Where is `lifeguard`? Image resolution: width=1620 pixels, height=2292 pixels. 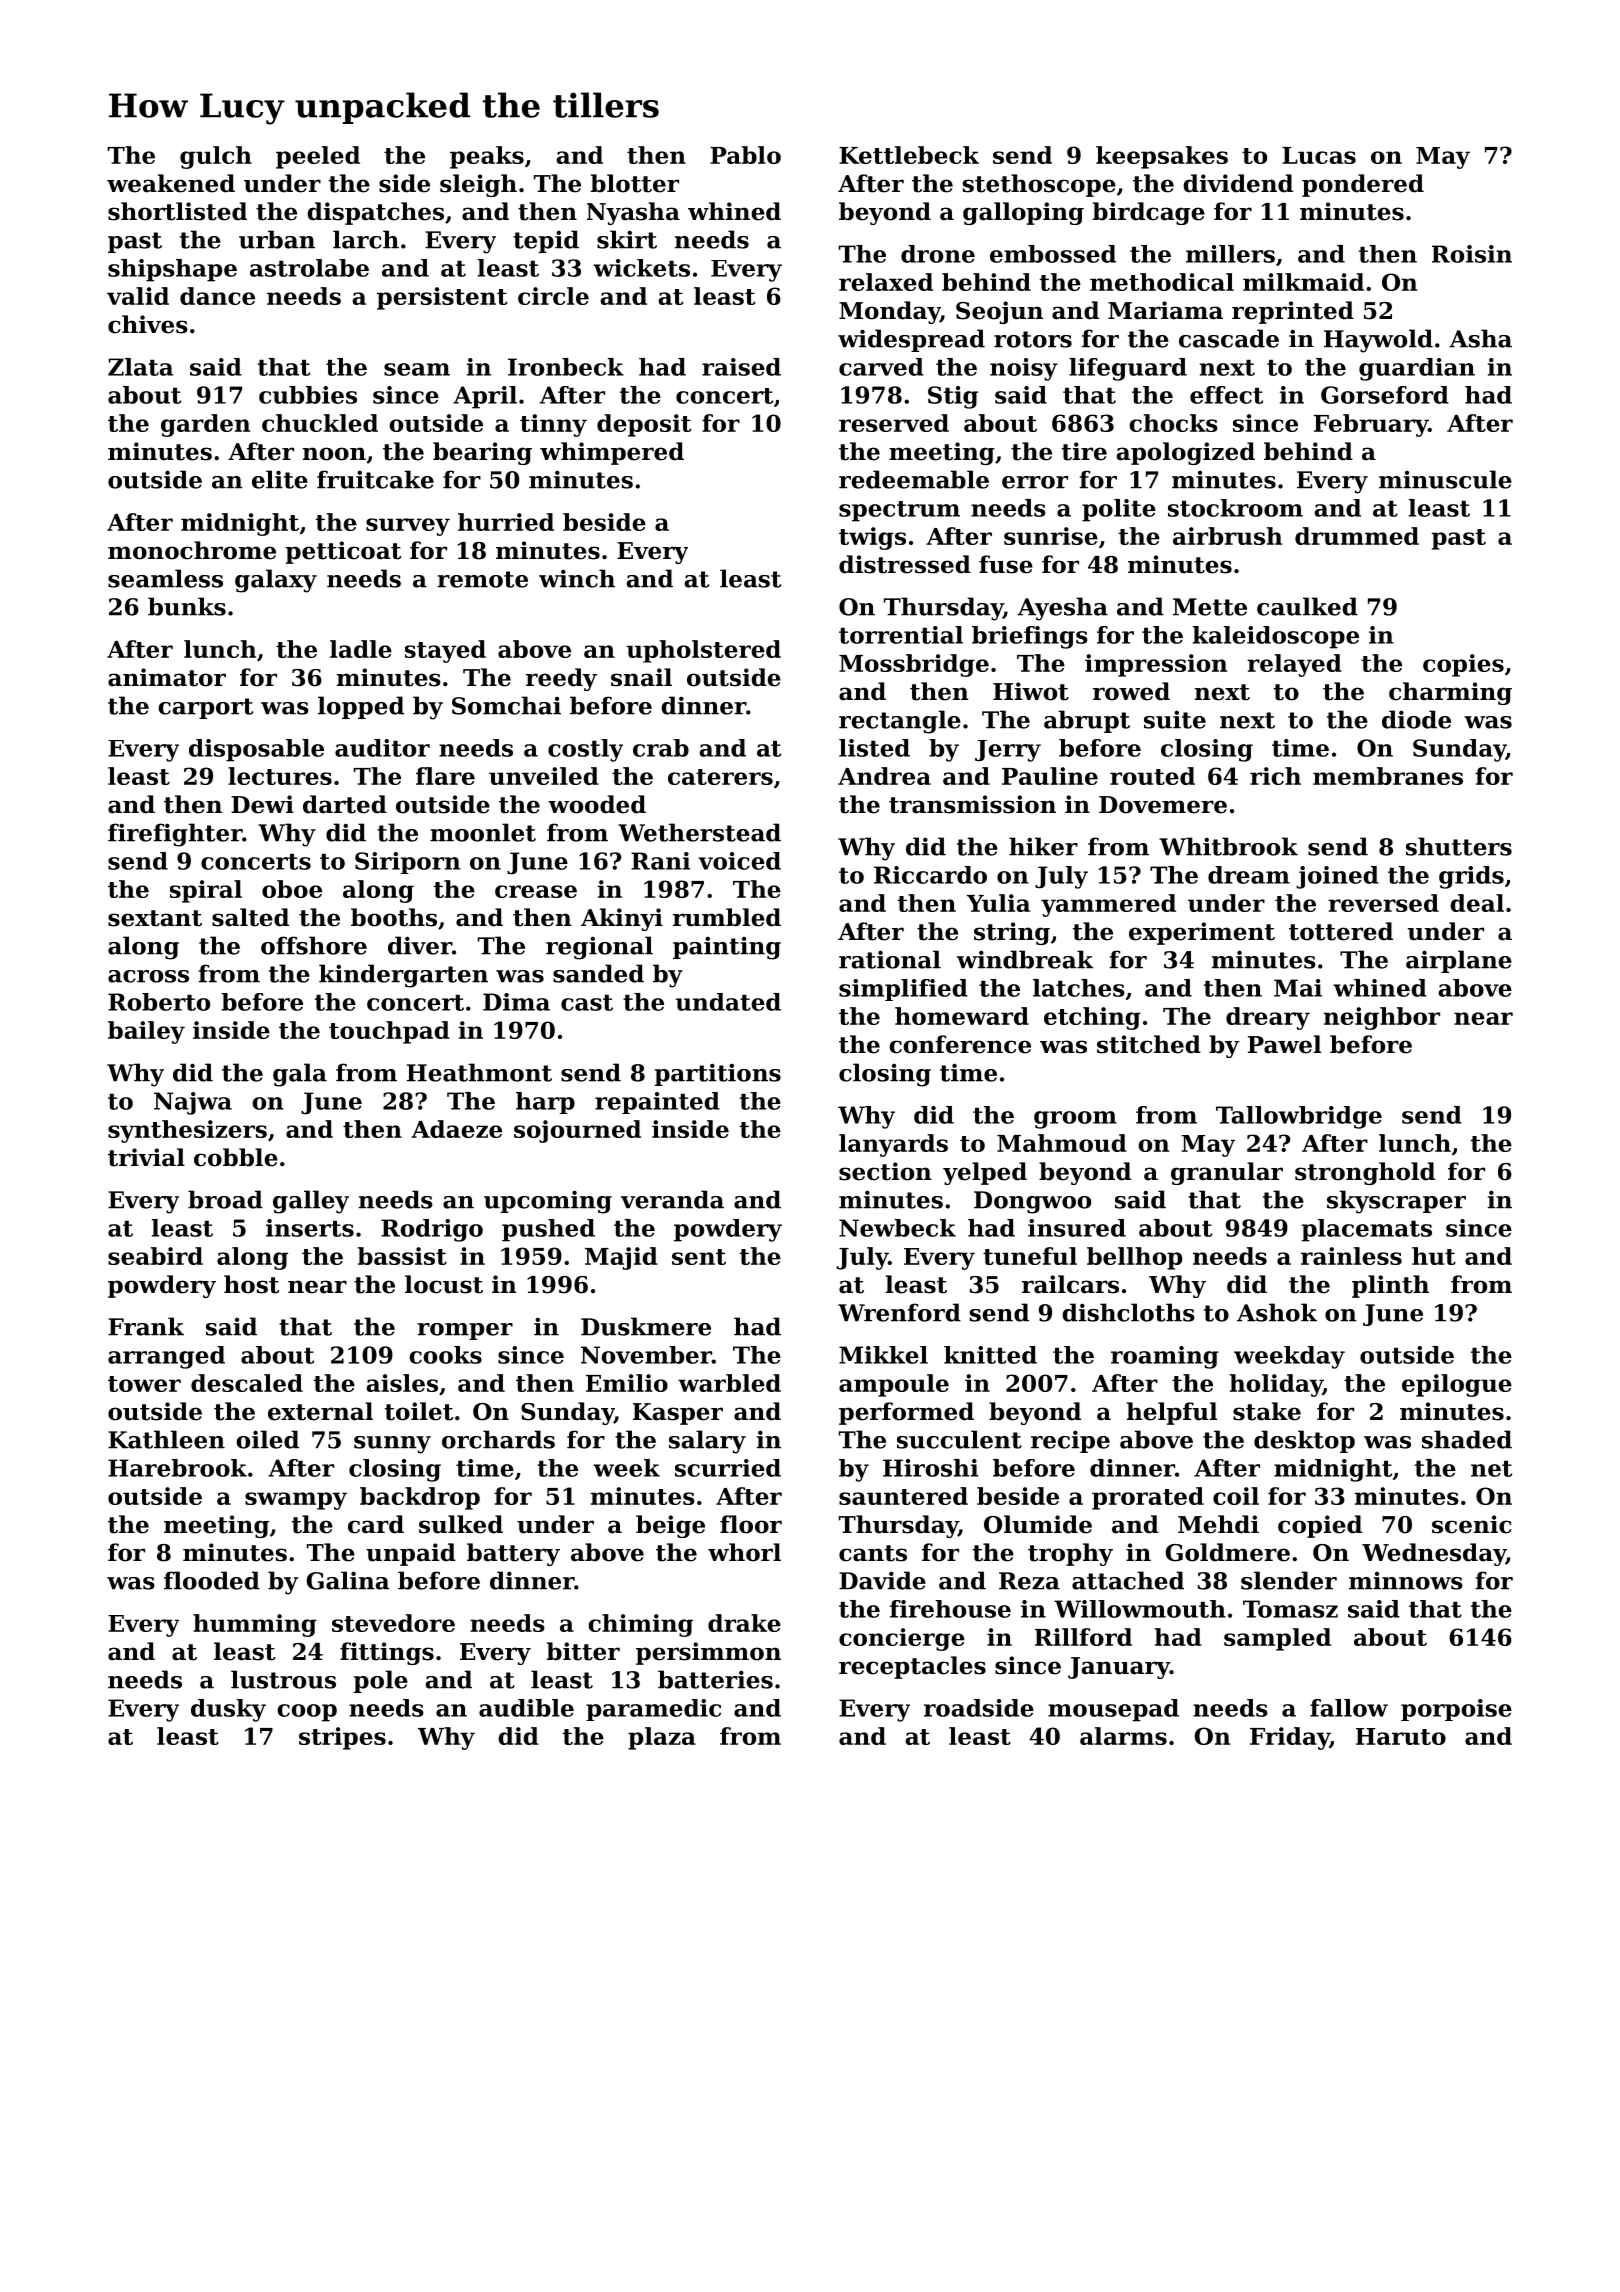 lifeguard is located at coordinates (1128, 369).
